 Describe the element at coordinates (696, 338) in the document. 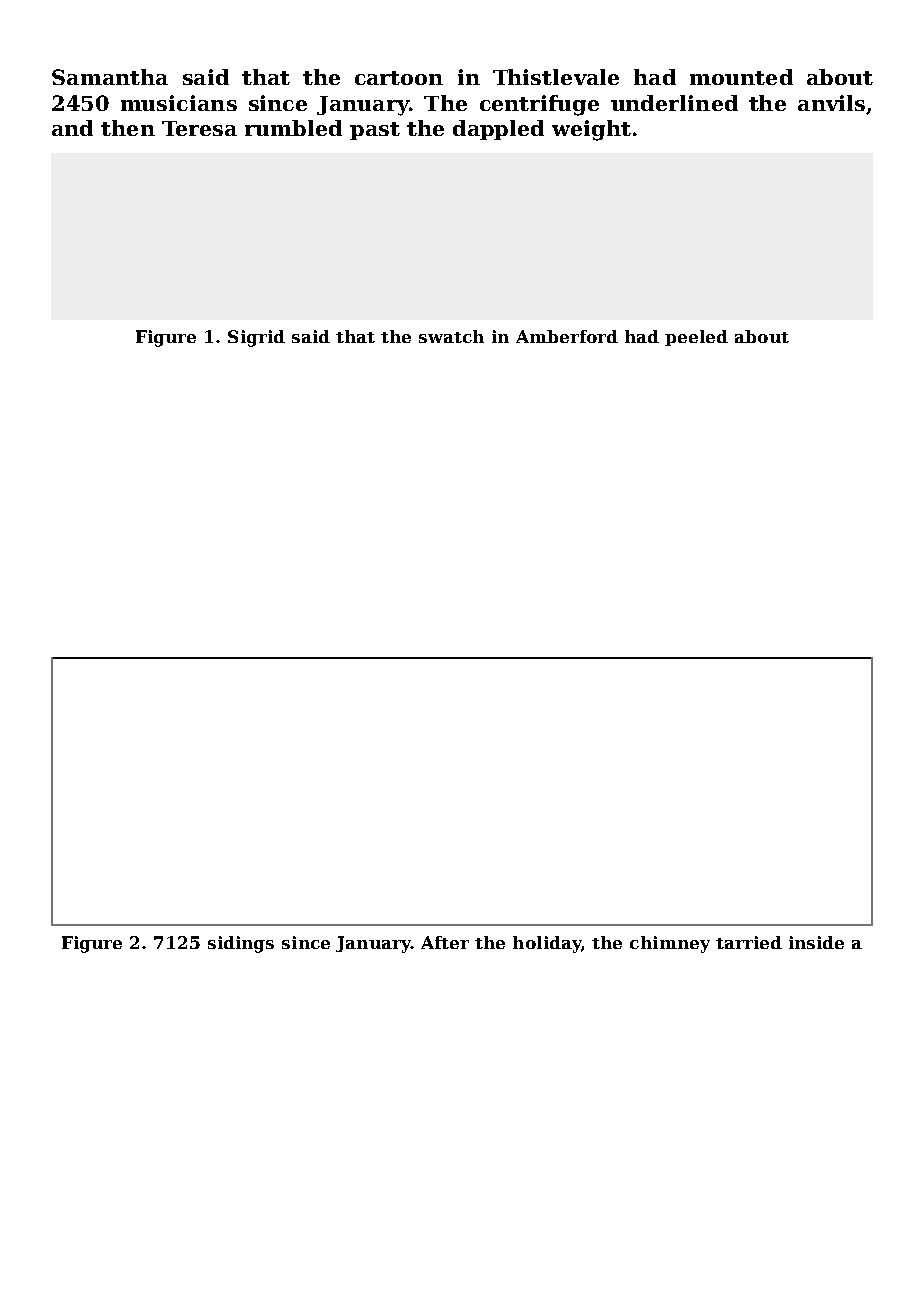

I see `peeled` at that location.
